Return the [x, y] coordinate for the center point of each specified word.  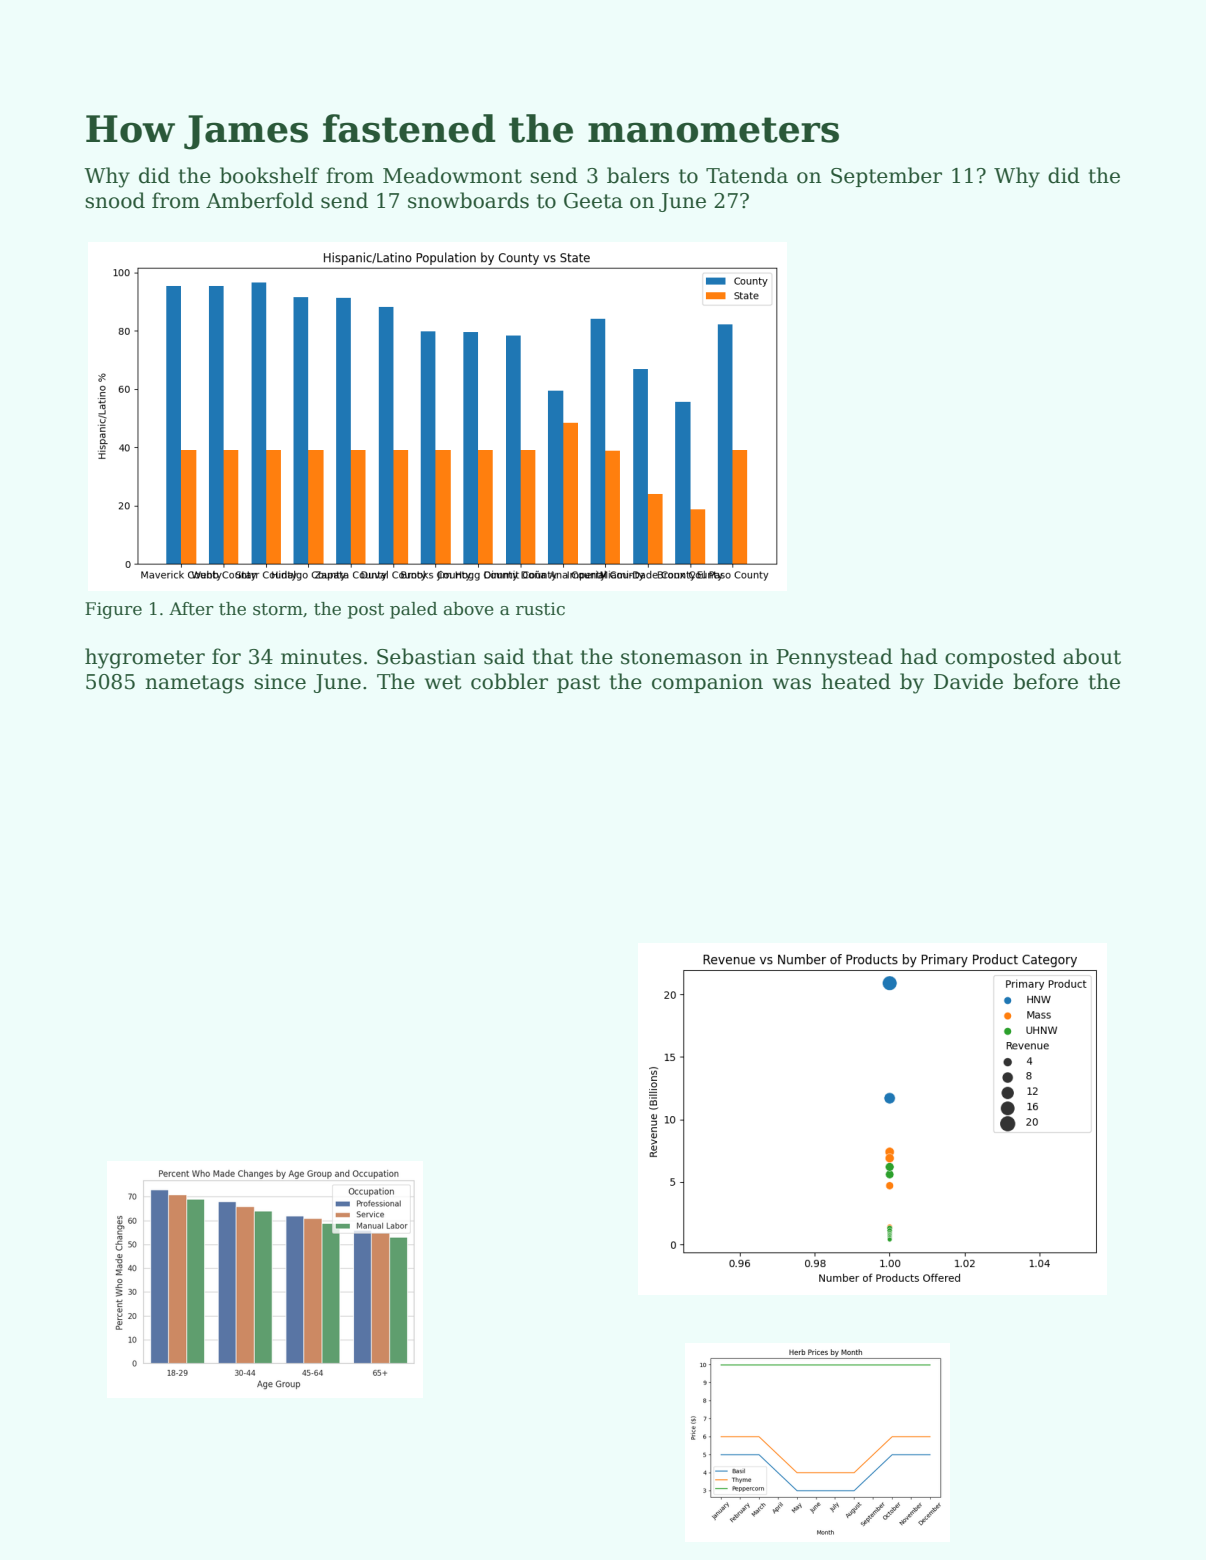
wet [443, 682]
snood [115, 200]
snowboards [468, 200]
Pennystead [834, 658]
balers [638, 175]
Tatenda [747, 175]
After [191, 609]
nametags [194, 684]
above [469, 609]
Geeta [593, 201]
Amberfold [260, 200]
